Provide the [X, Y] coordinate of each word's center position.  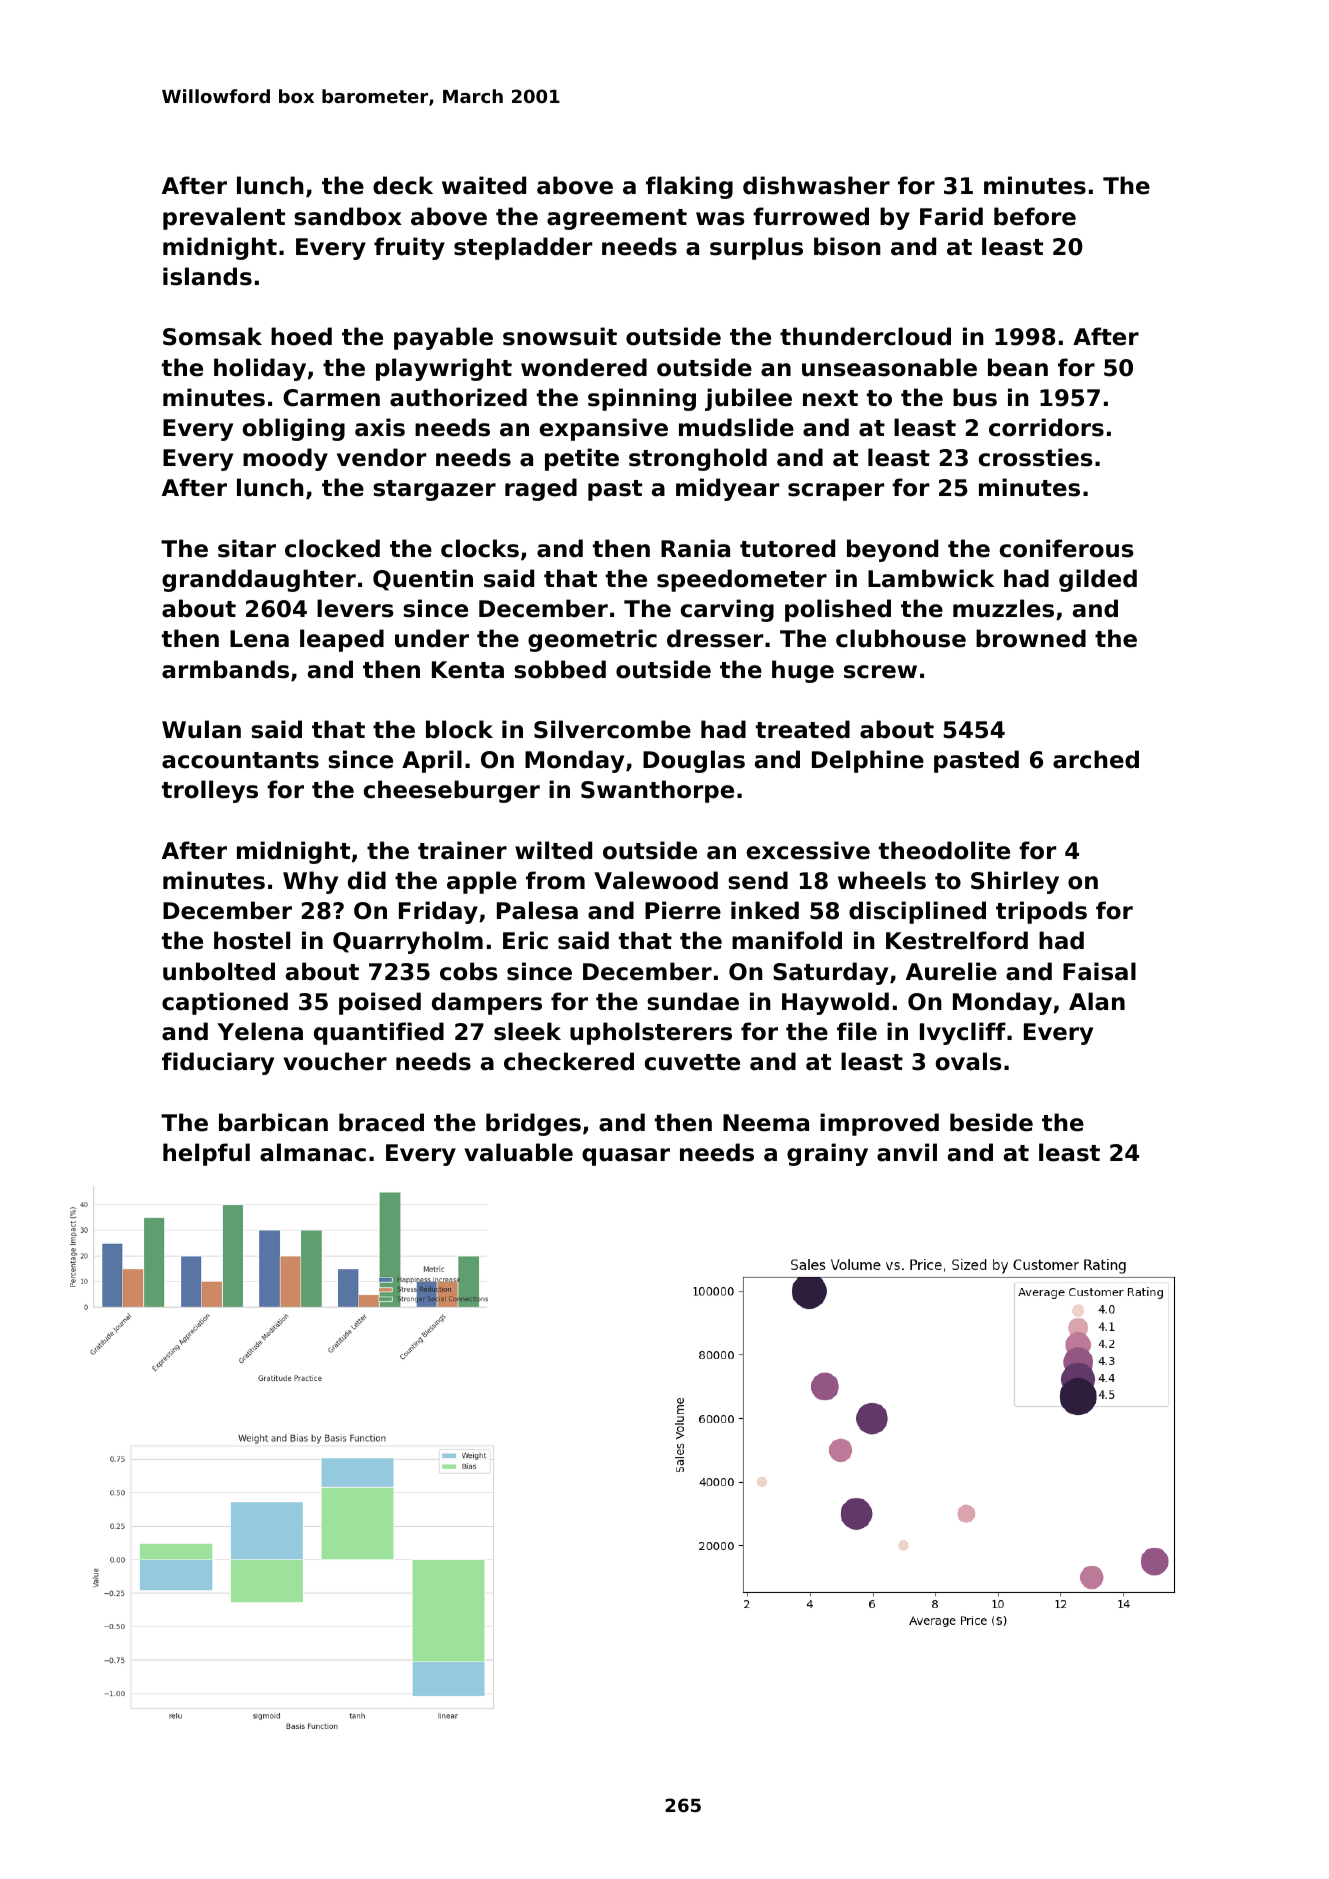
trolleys [210, 791]
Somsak [212, 336]
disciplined [917, 912]
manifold [787, 940]
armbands [225, 669]
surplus [756, 248]
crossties [1036, 457]
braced [381, 1122]
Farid [951, 216]
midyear [727, 489]
